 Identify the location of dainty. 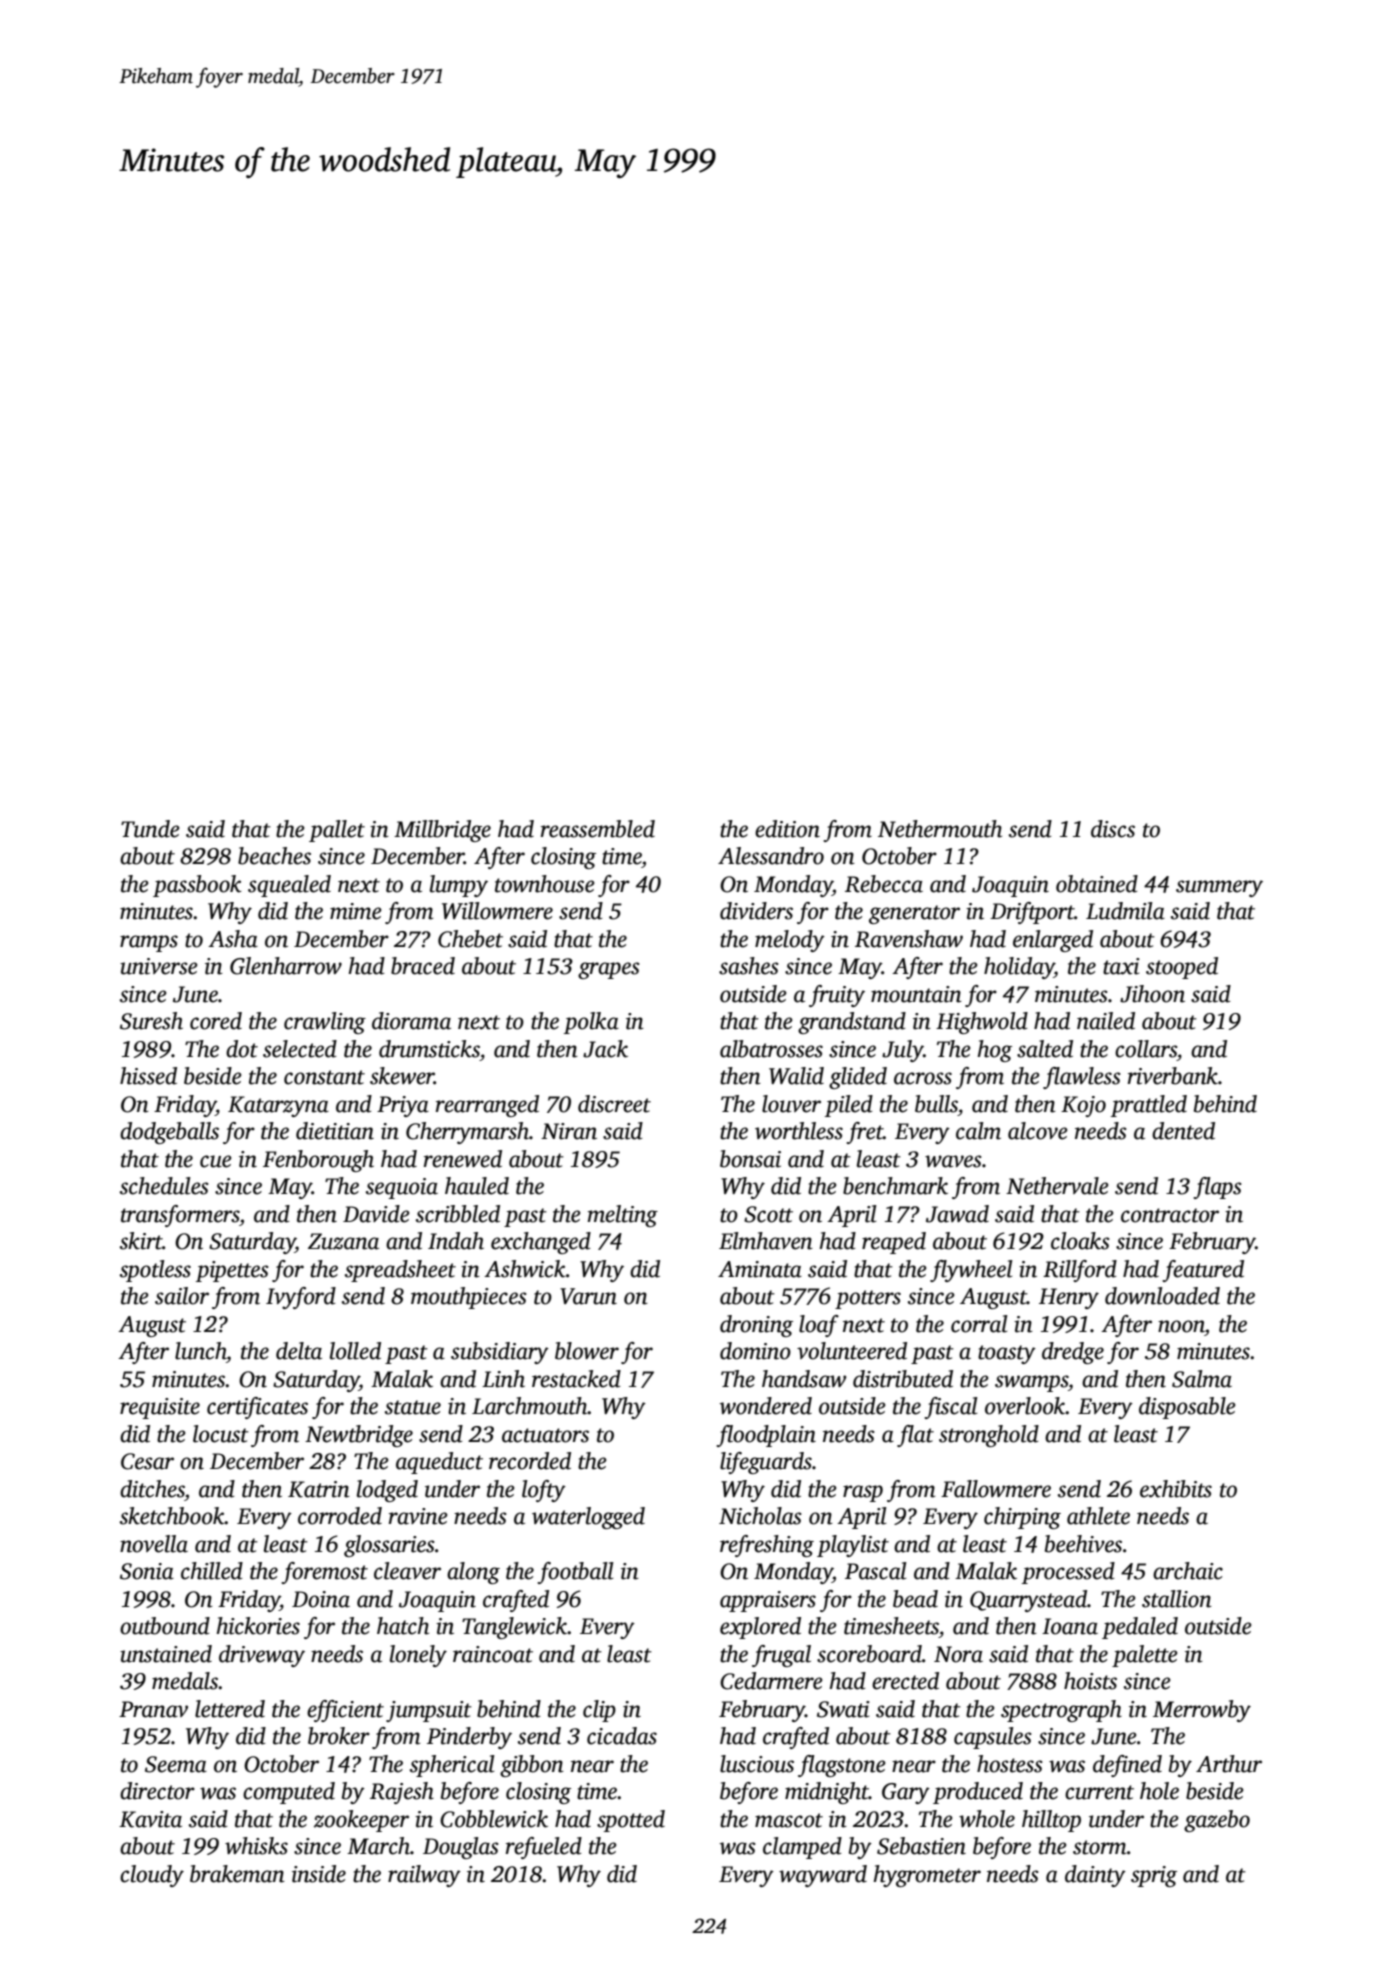
(1095, 1876).
